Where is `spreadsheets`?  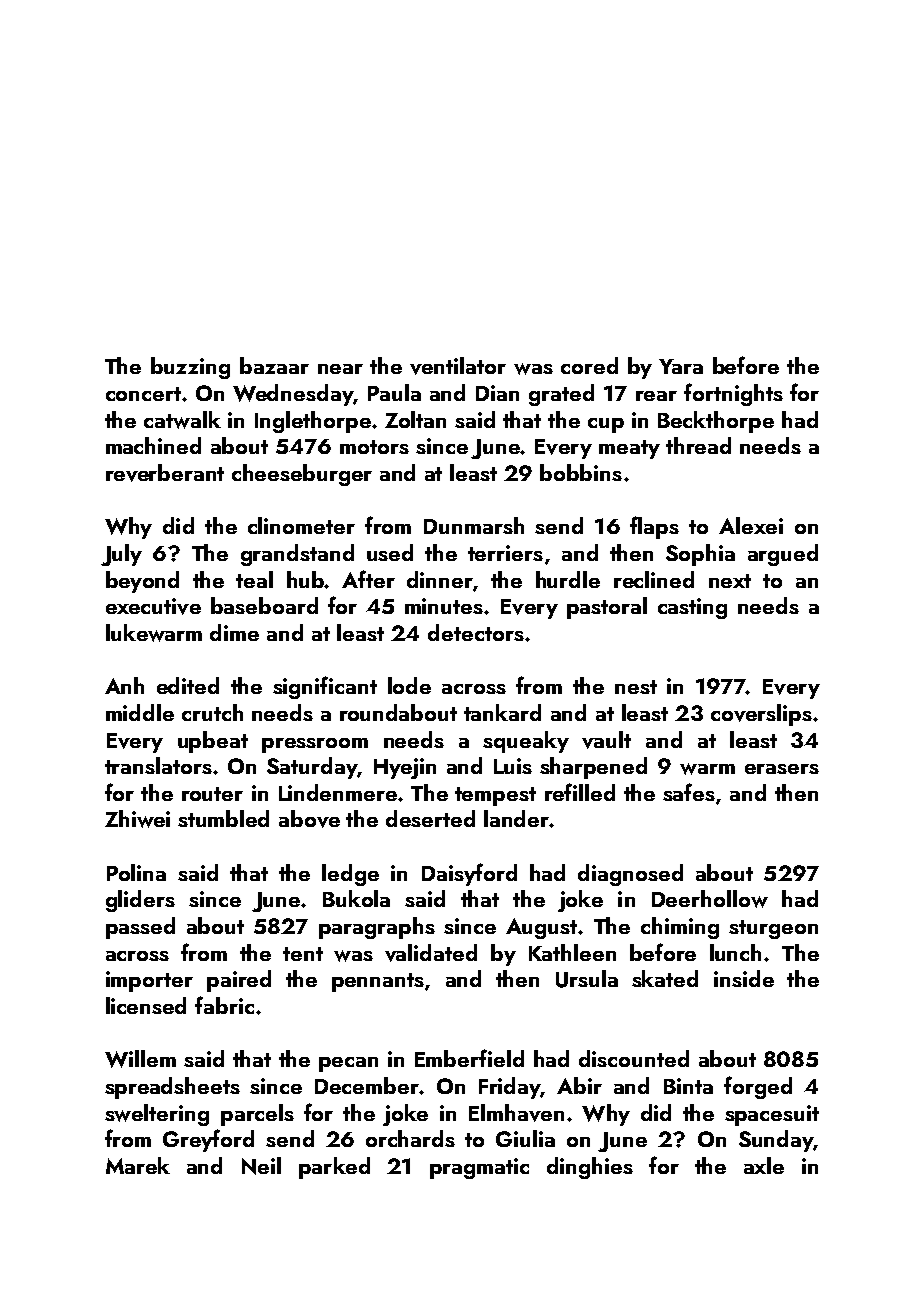
spreadsheets is located at coordinates (172, 1088).
